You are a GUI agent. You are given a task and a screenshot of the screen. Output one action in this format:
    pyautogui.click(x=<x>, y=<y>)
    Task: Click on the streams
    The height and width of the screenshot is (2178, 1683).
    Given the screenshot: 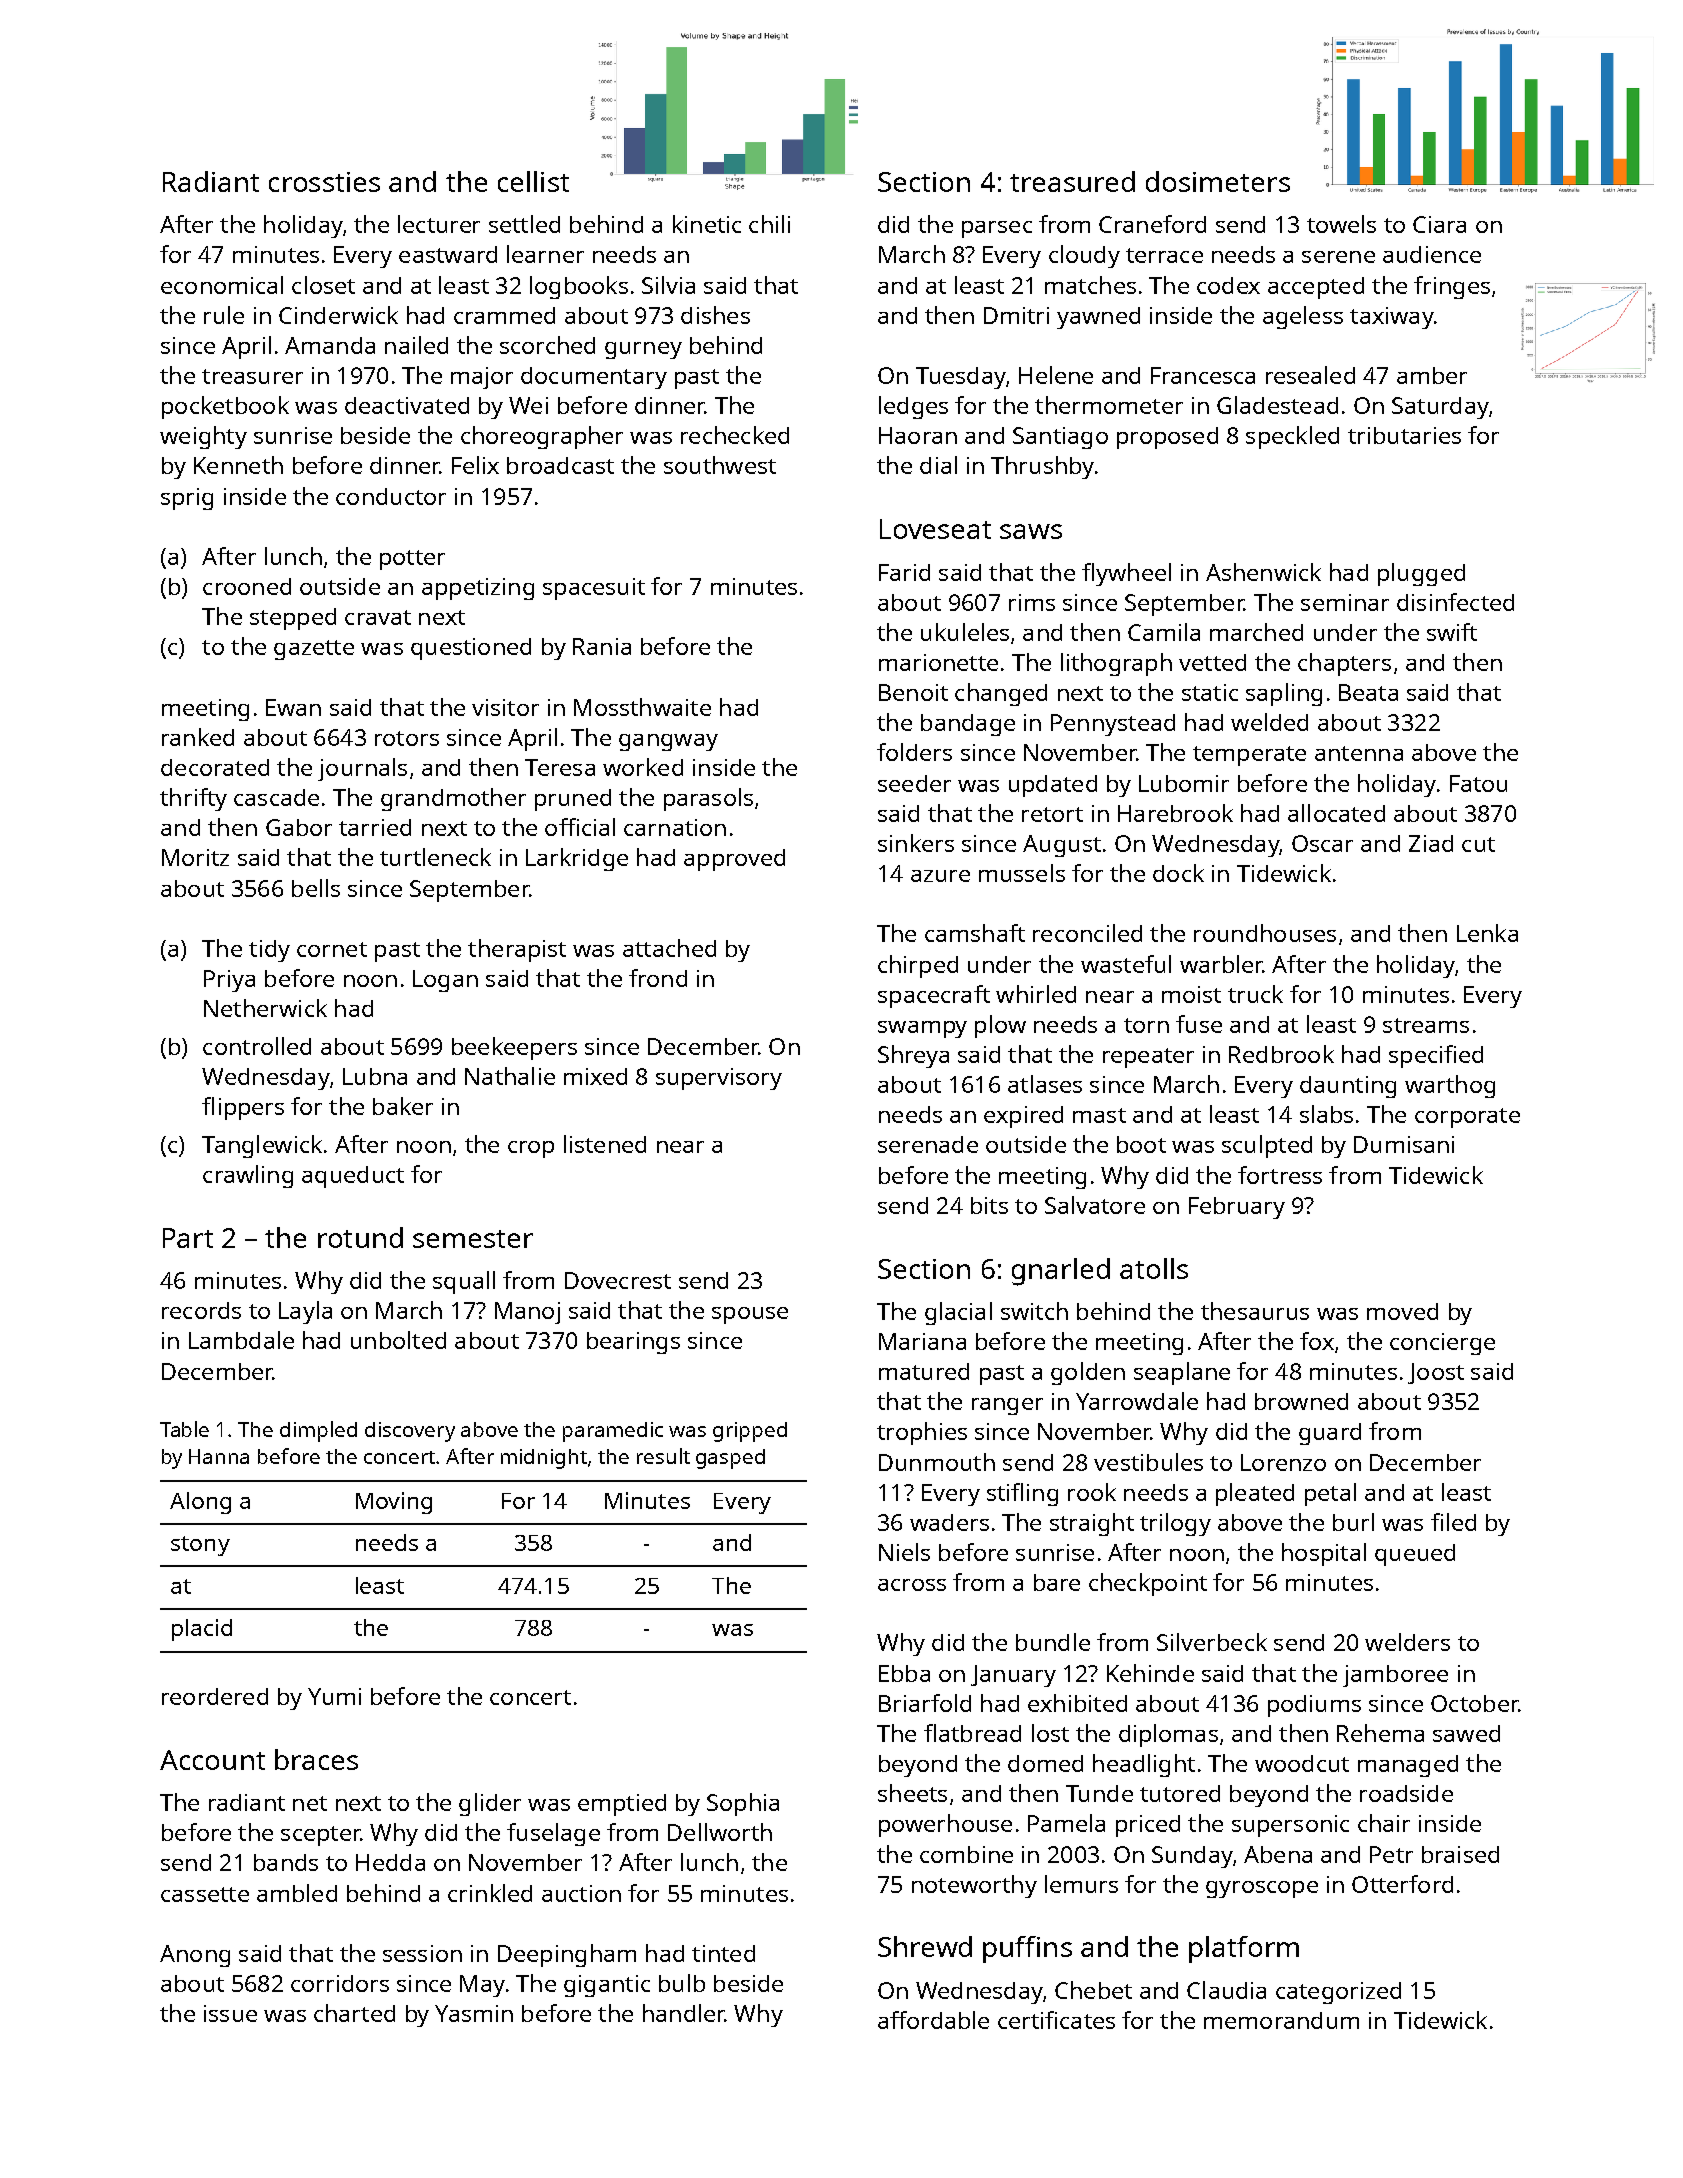 What is the action you would take?
    pyautogui.click(x=1426, y=1025)
